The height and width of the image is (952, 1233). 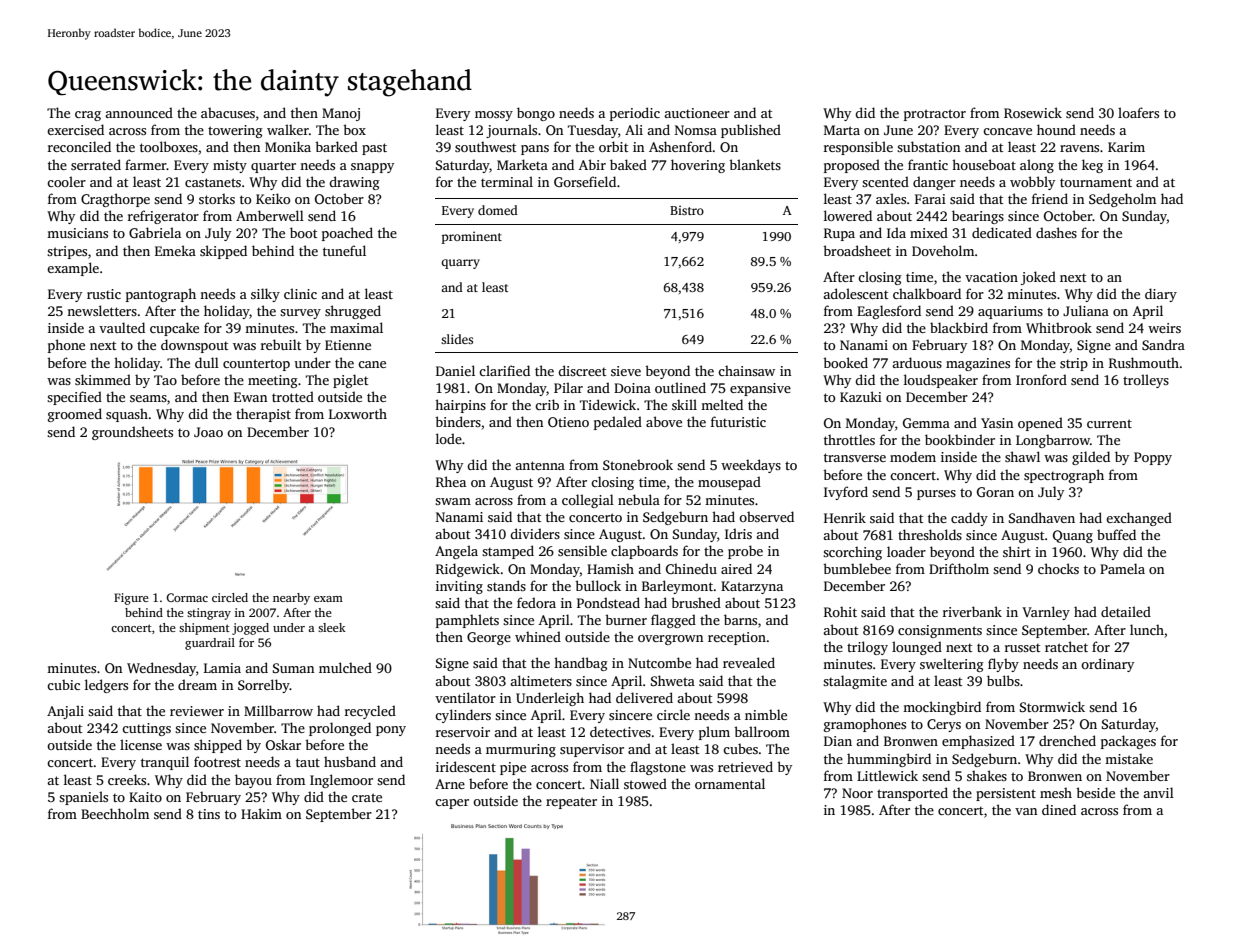 What do you see at coordinates (1033, 112) in the image?
I see `Rosewick` at bounding box center [1033, 112].
